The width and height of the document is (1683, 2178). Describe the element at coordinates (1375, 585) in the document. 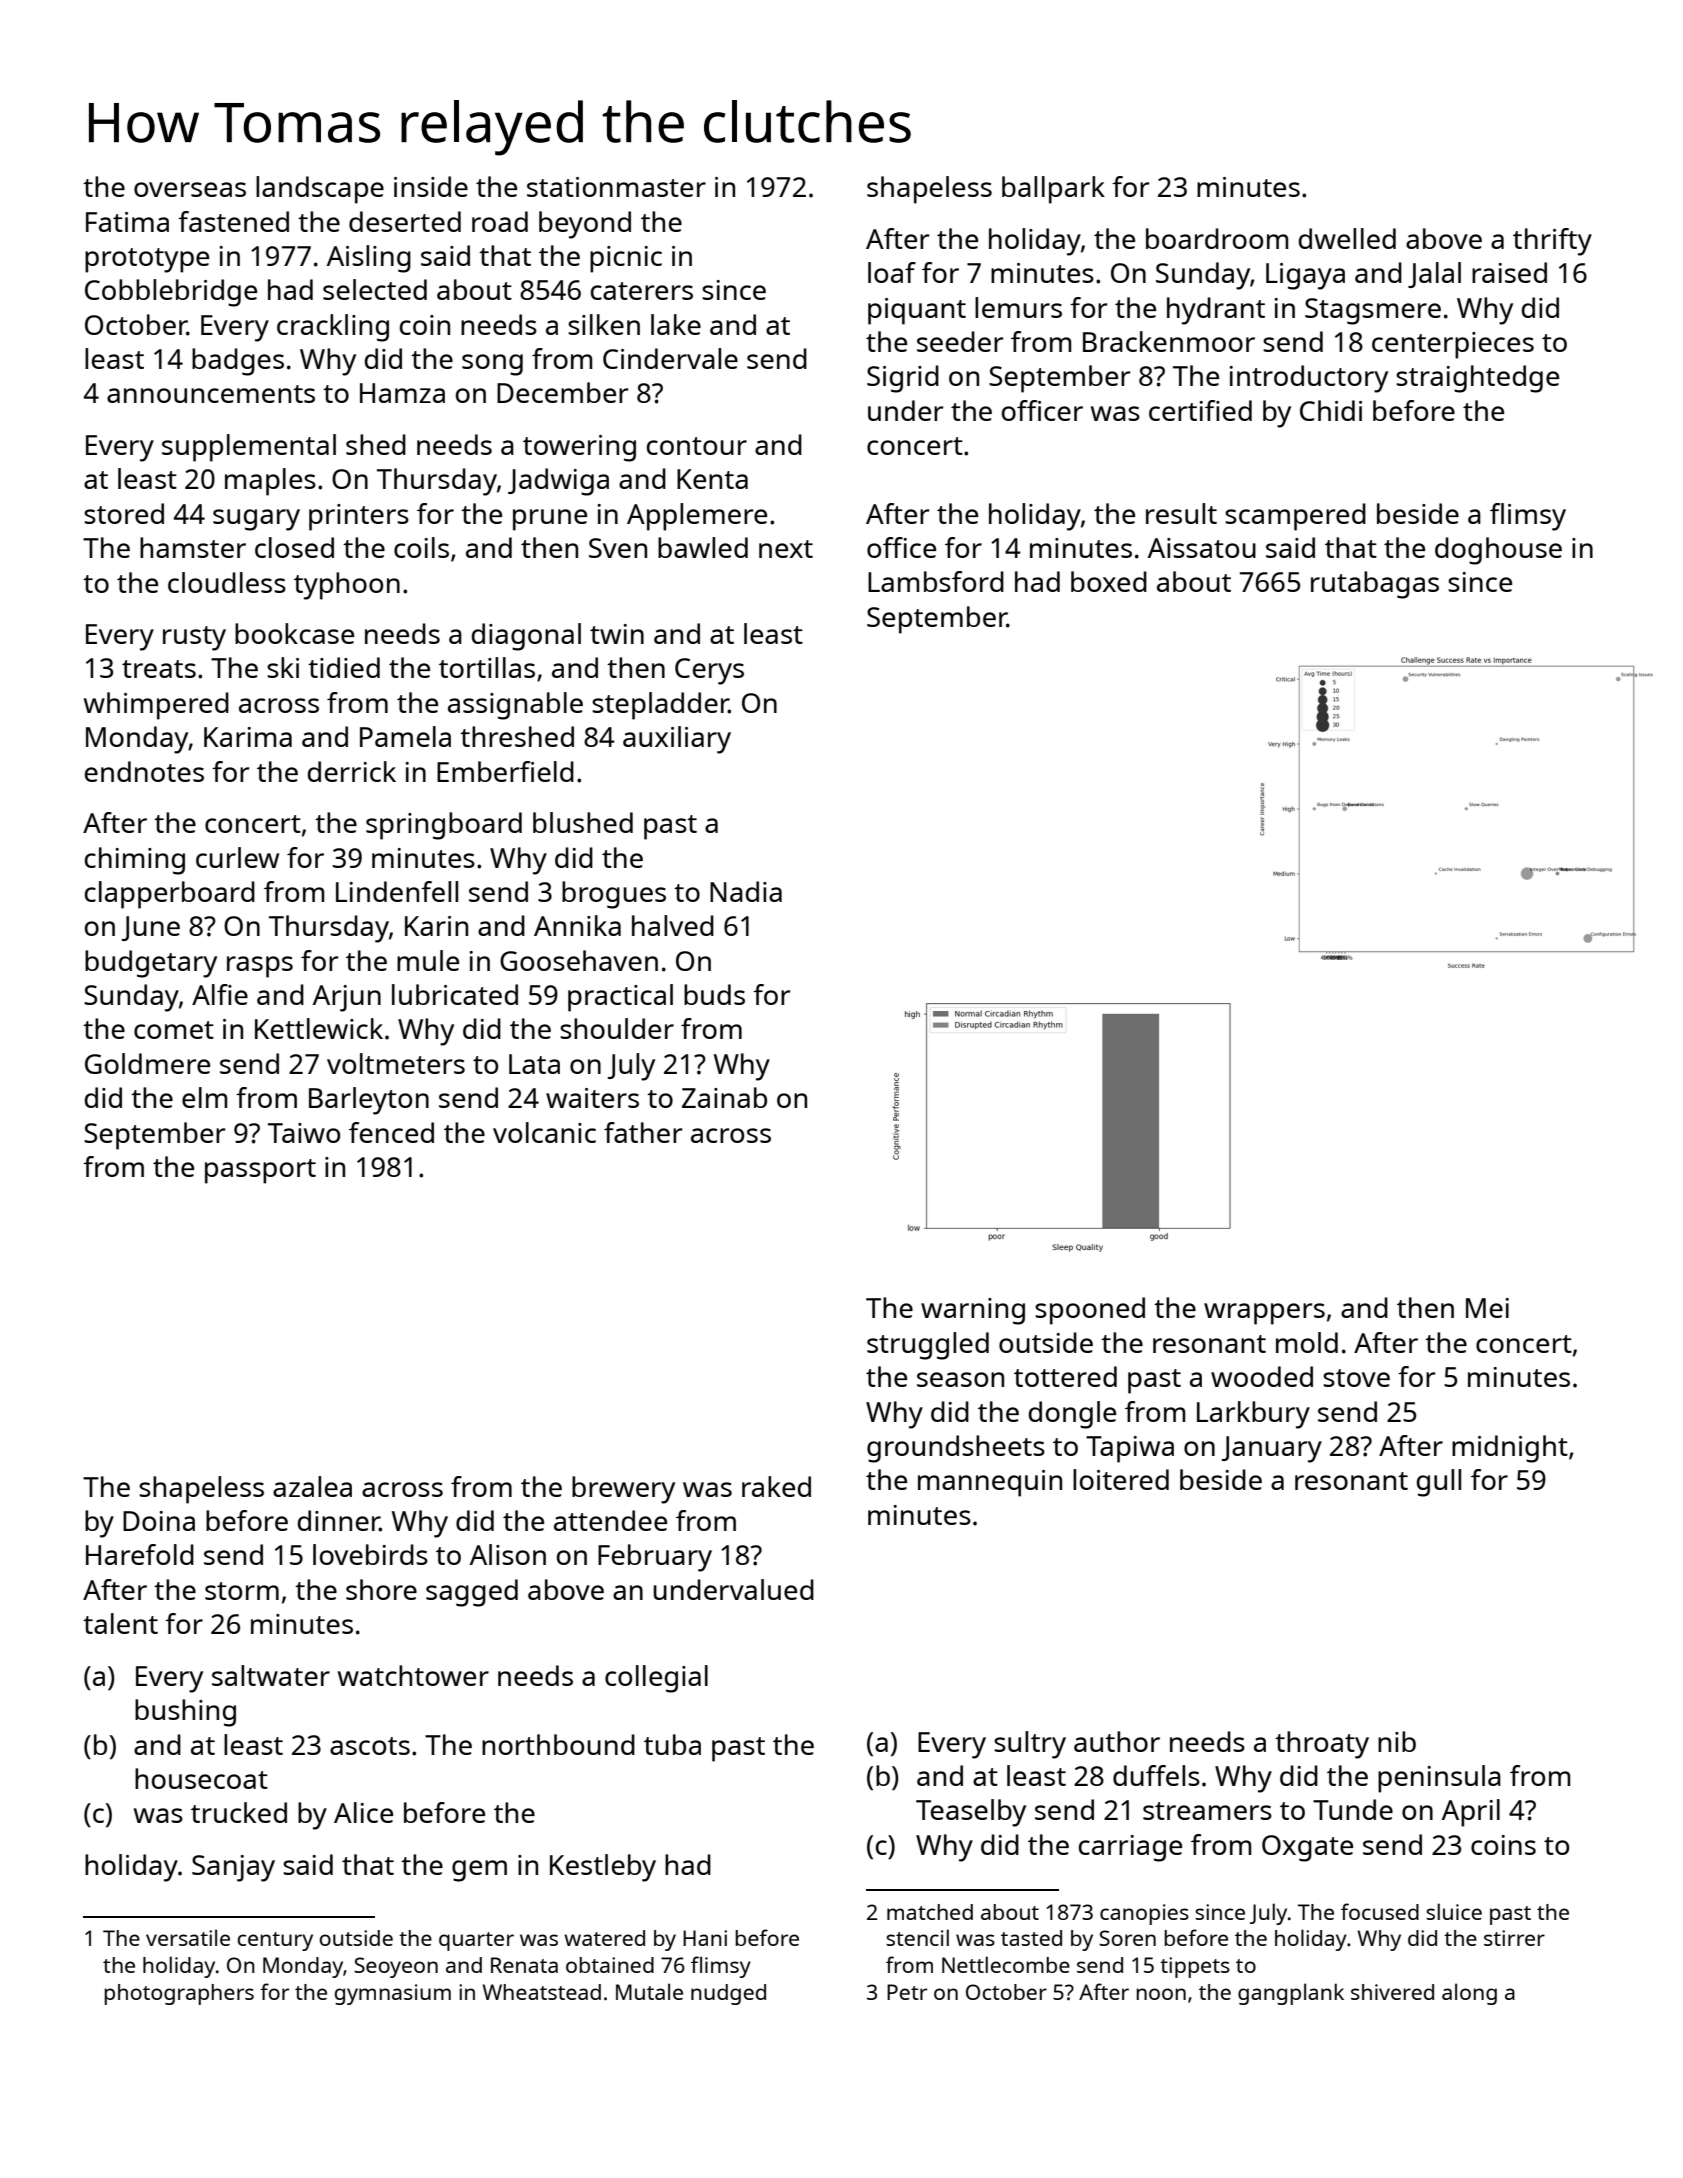

I see `rutabagas` at that location.
